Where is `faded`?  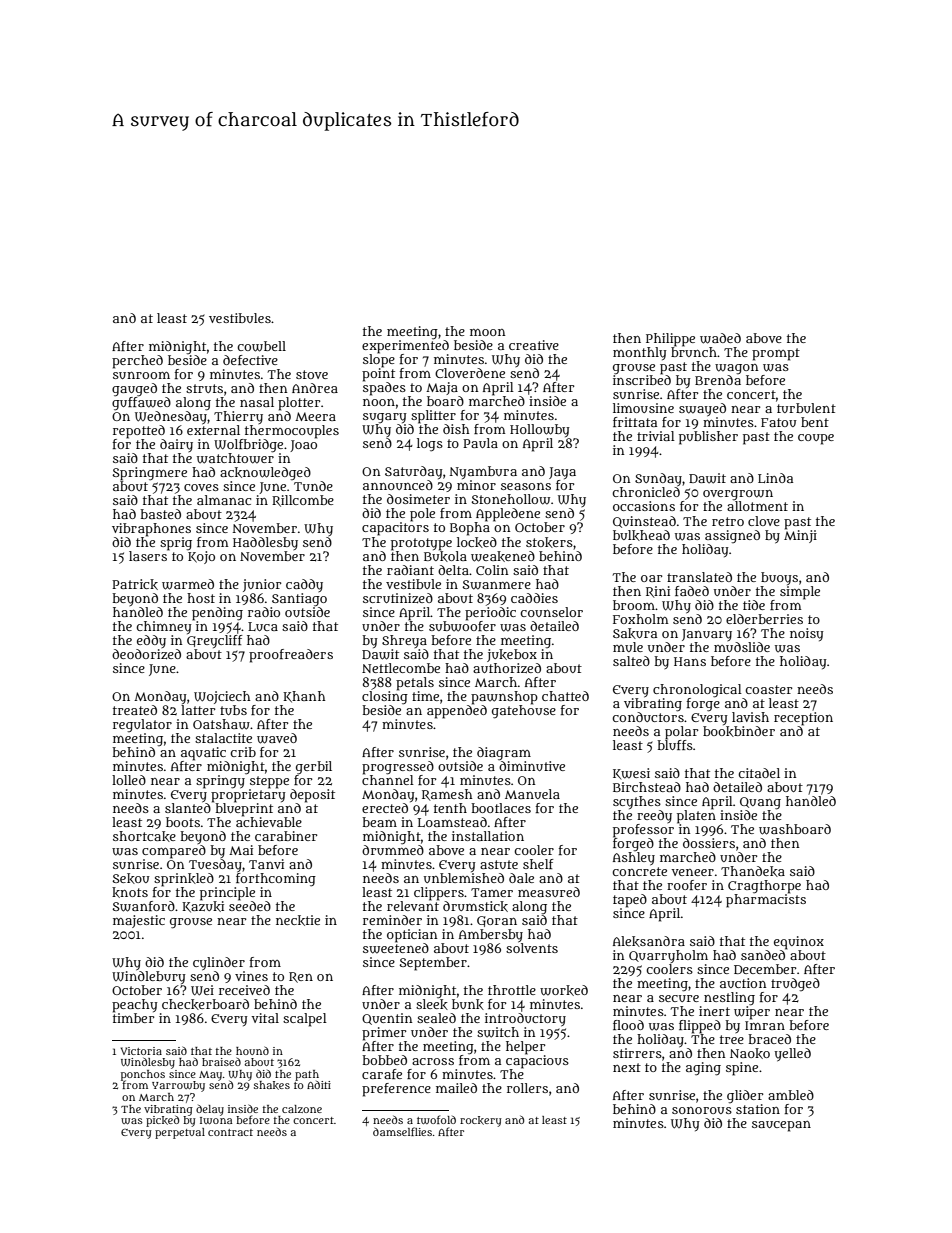
faded is located at coordinates (692, 591).
